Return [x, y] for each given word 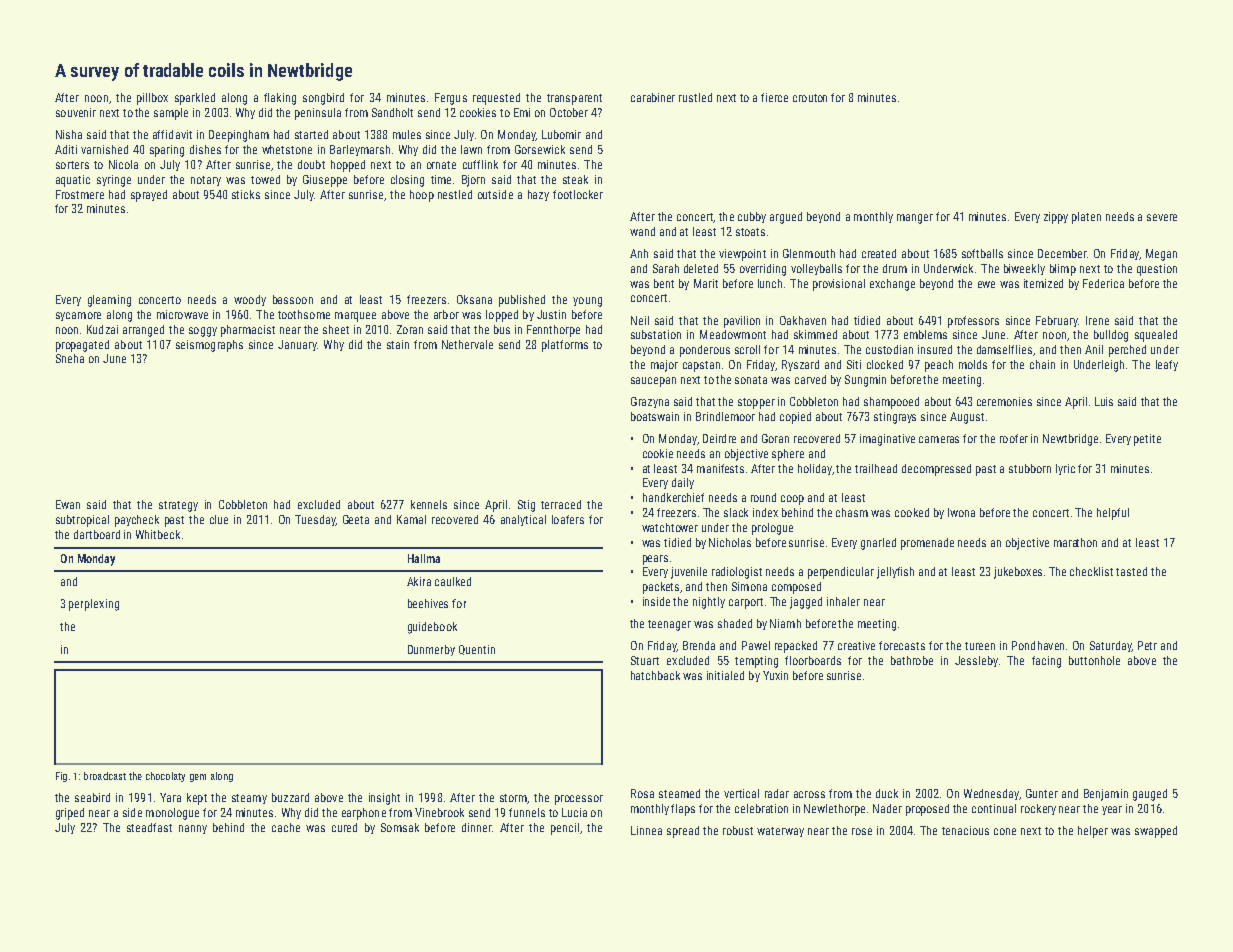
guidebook [432, 628]
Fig [61, 777]
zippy [1056, 218]
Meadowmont [733, 334]
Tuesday [315, 520]
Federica [1103, 283]
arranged [143, 331]
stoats [750, 232]
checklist [1091, 571]
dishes [205, 149]
